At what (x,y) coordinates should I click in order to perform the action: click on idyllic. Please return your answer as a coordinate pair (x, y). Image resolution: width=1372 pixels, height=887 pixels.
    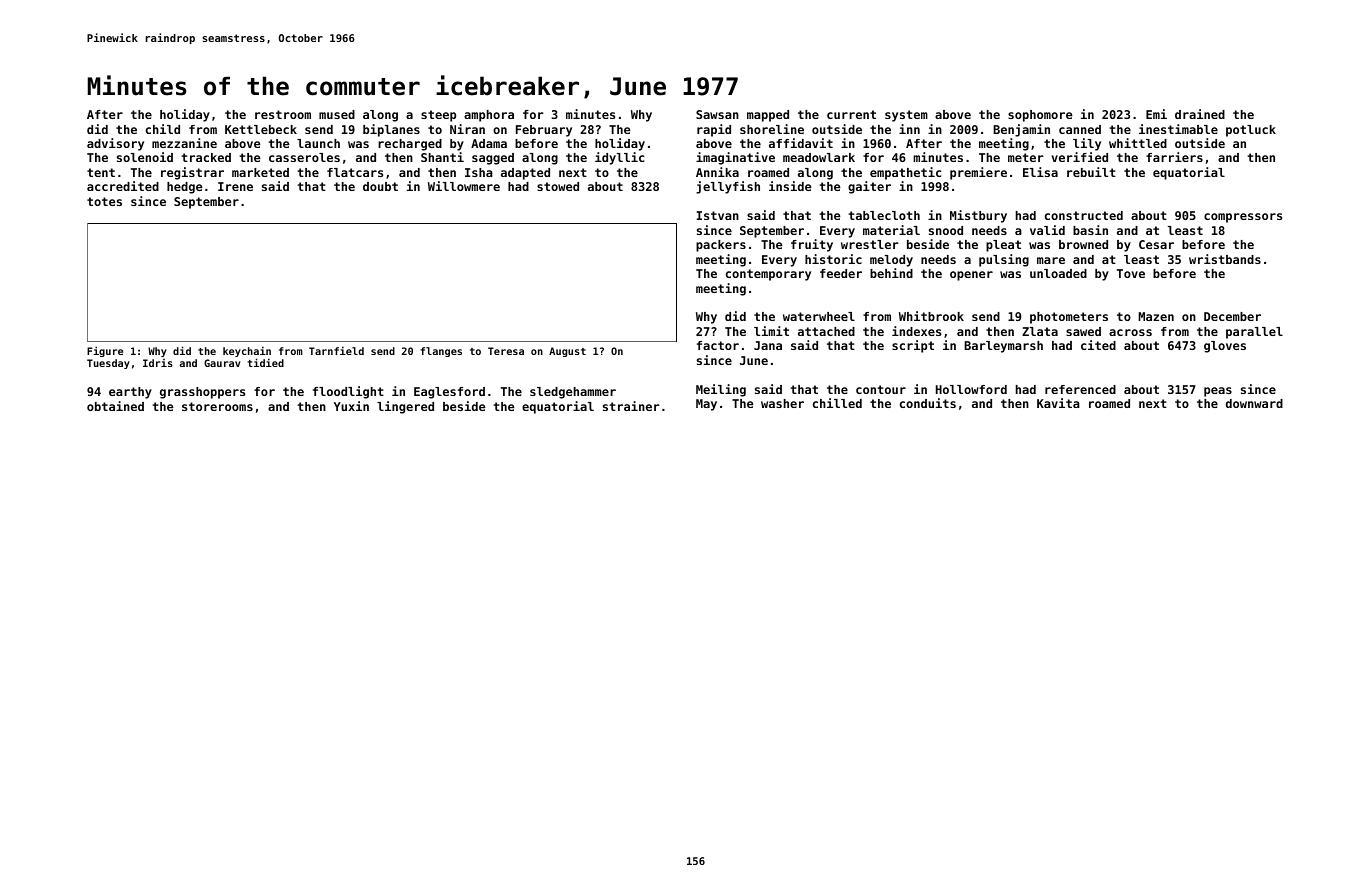
    Looking at the image, I should click on (620, 158).
